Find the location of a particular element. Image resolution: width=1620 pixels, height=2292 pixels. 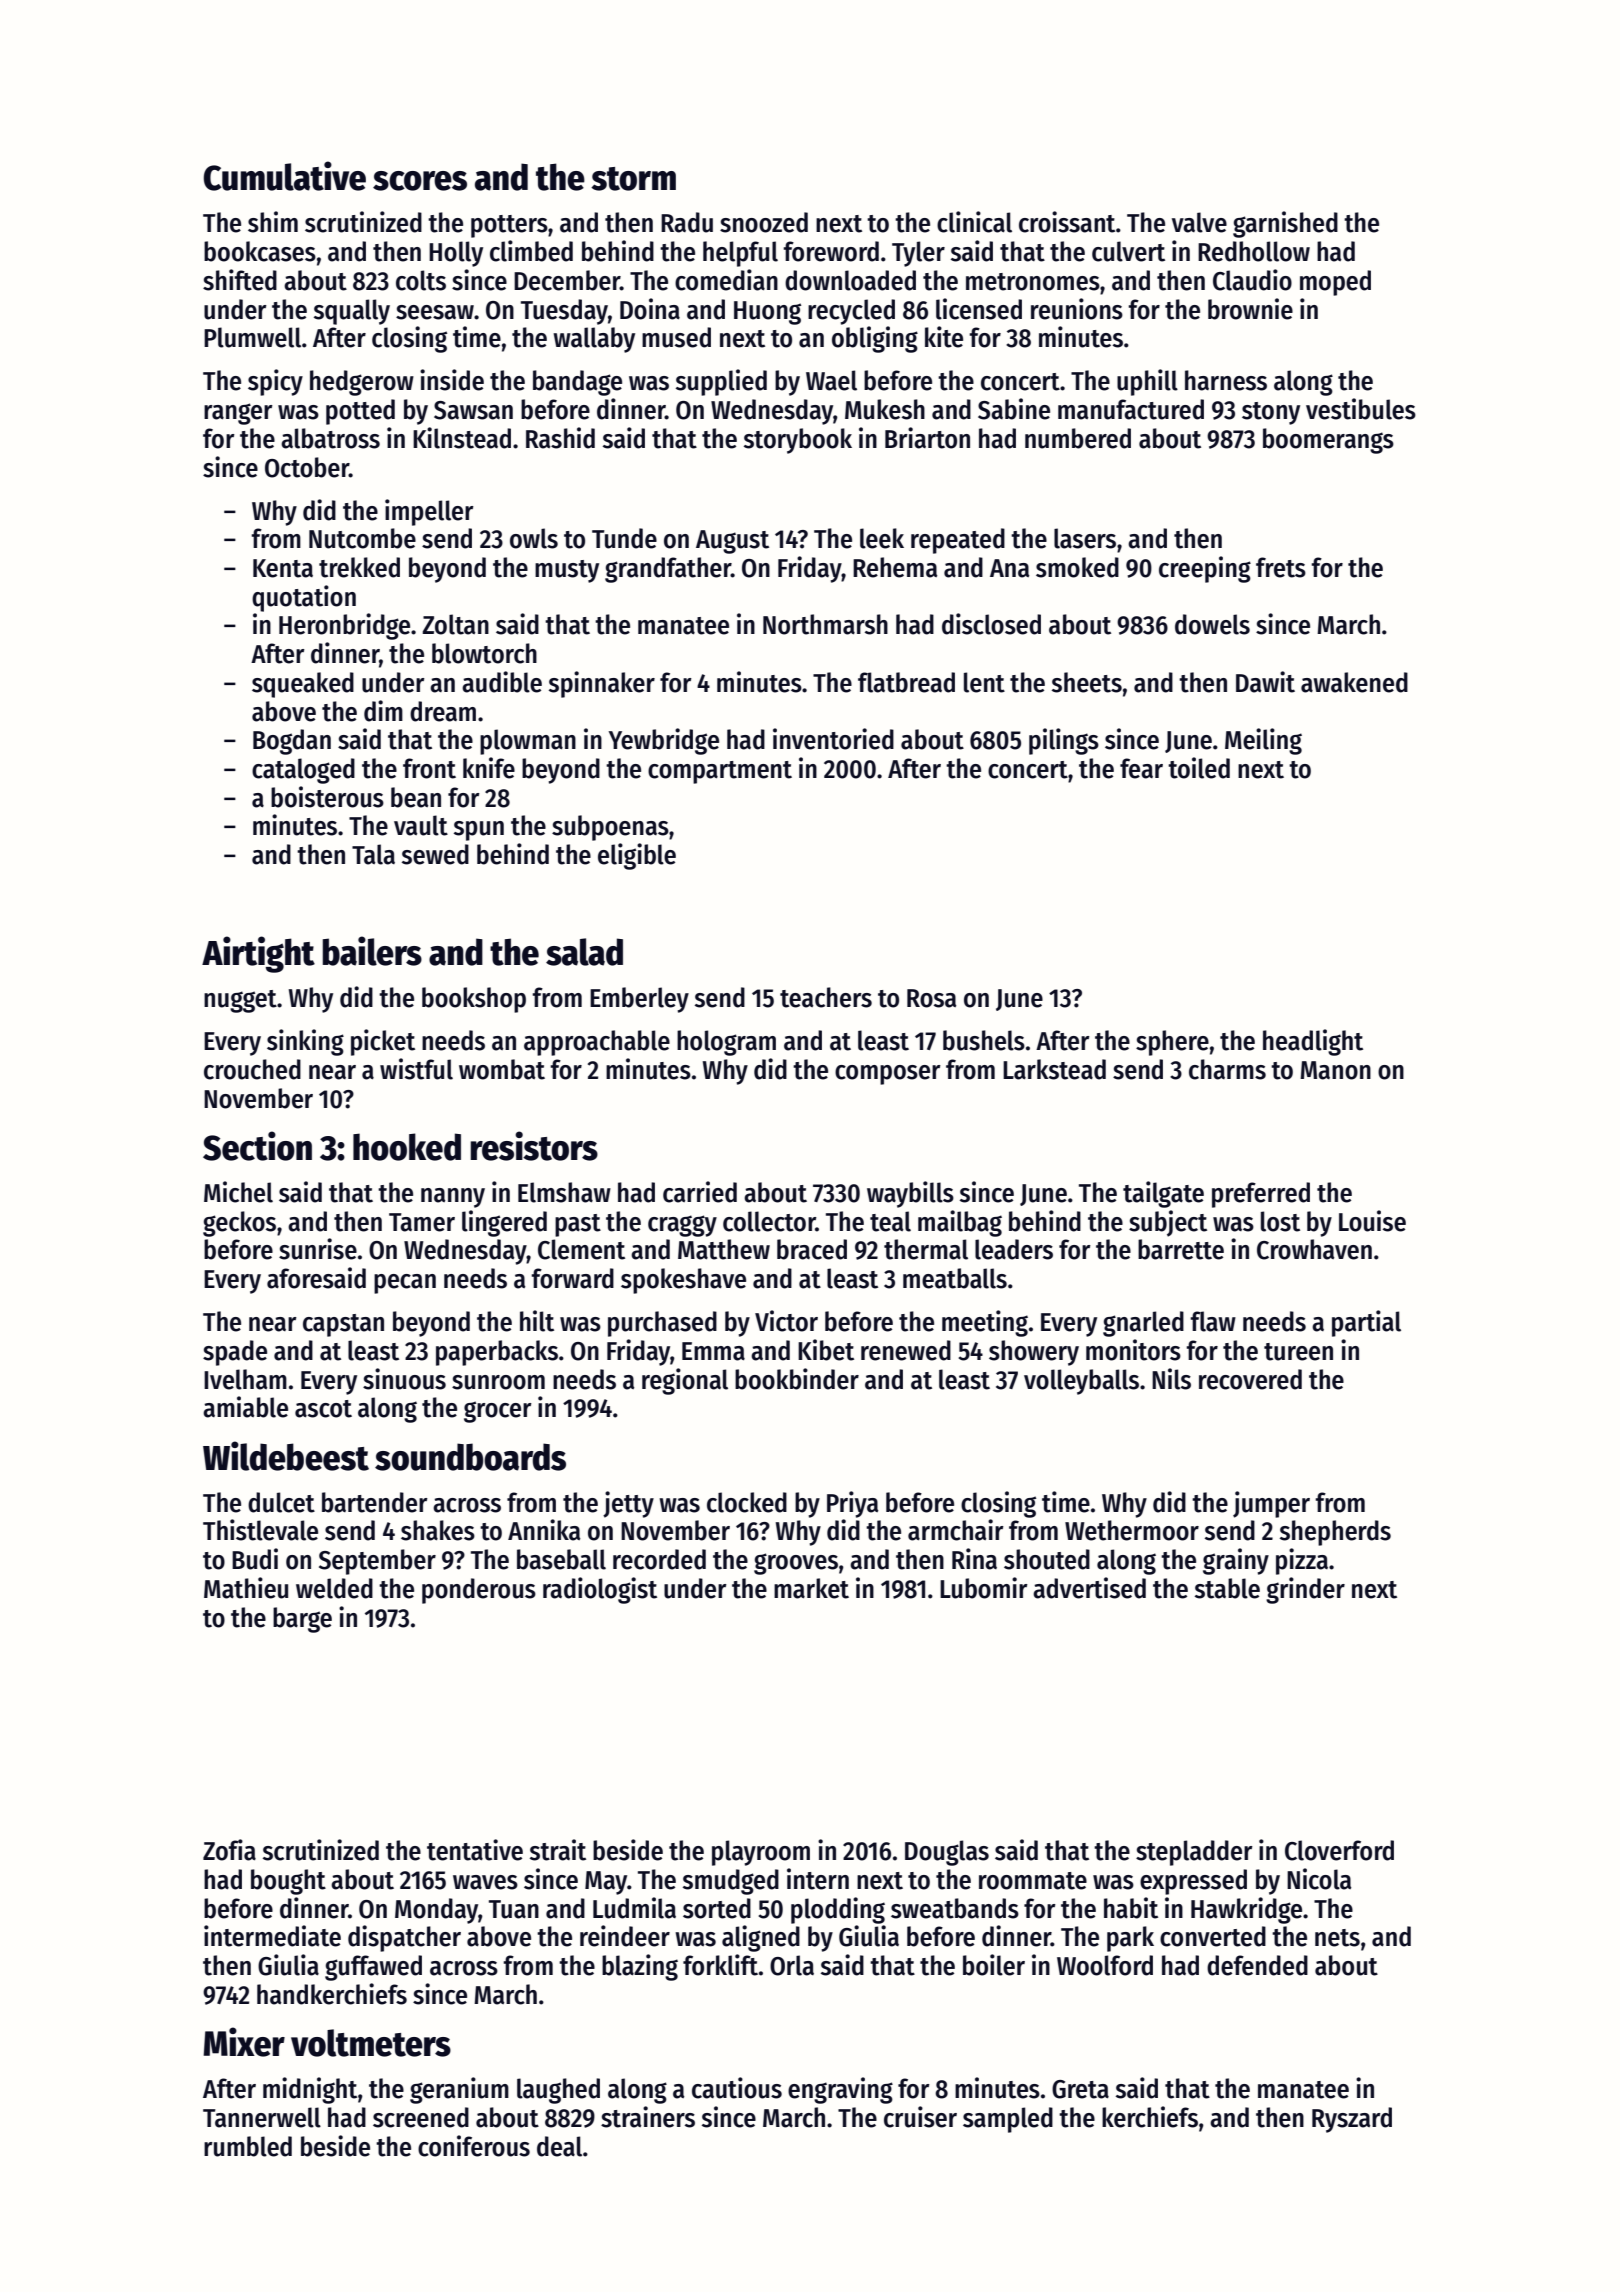

nanny is located at coordinates (453, 1198).
